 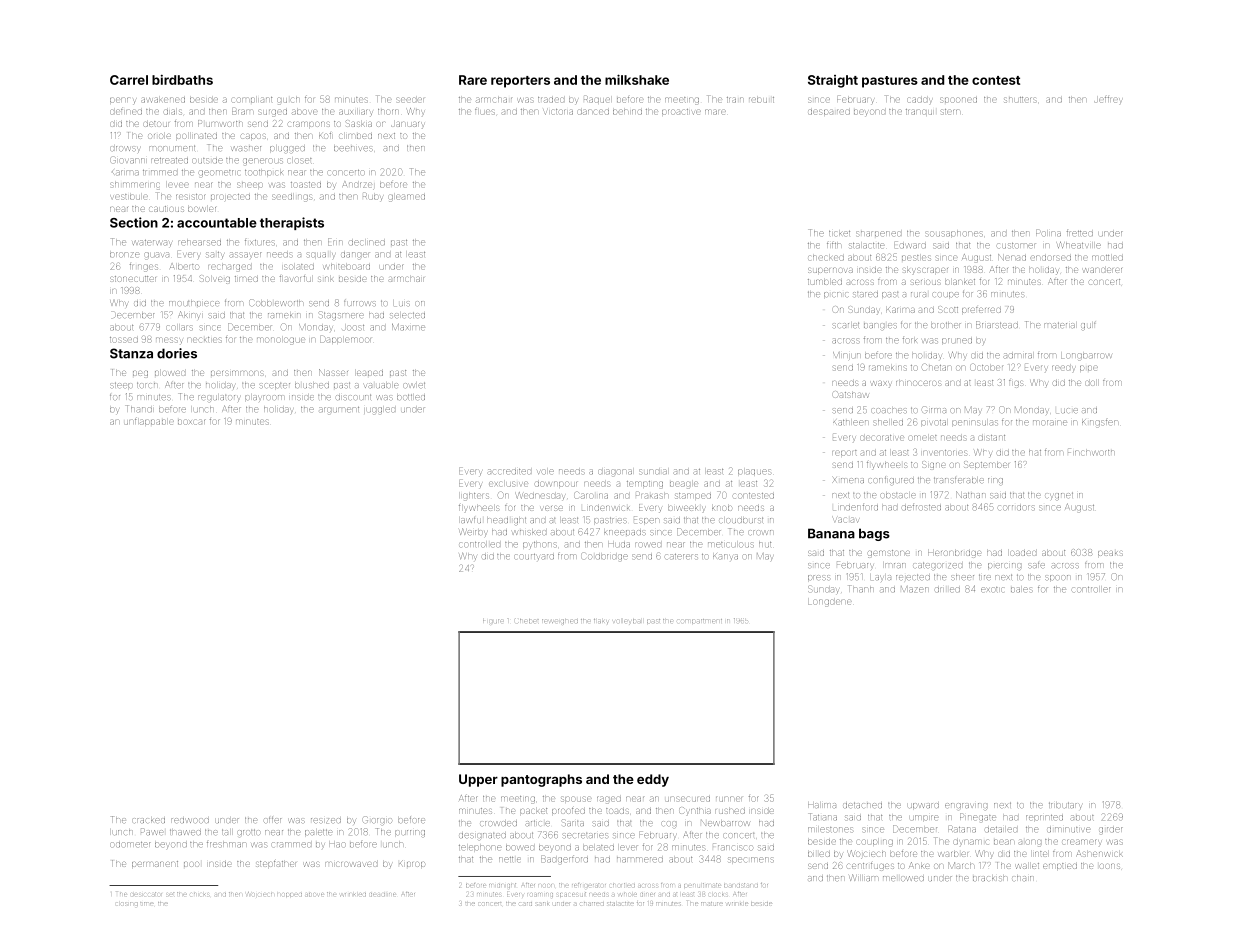 I want to click on Straight, so click(x=833, y=81).
